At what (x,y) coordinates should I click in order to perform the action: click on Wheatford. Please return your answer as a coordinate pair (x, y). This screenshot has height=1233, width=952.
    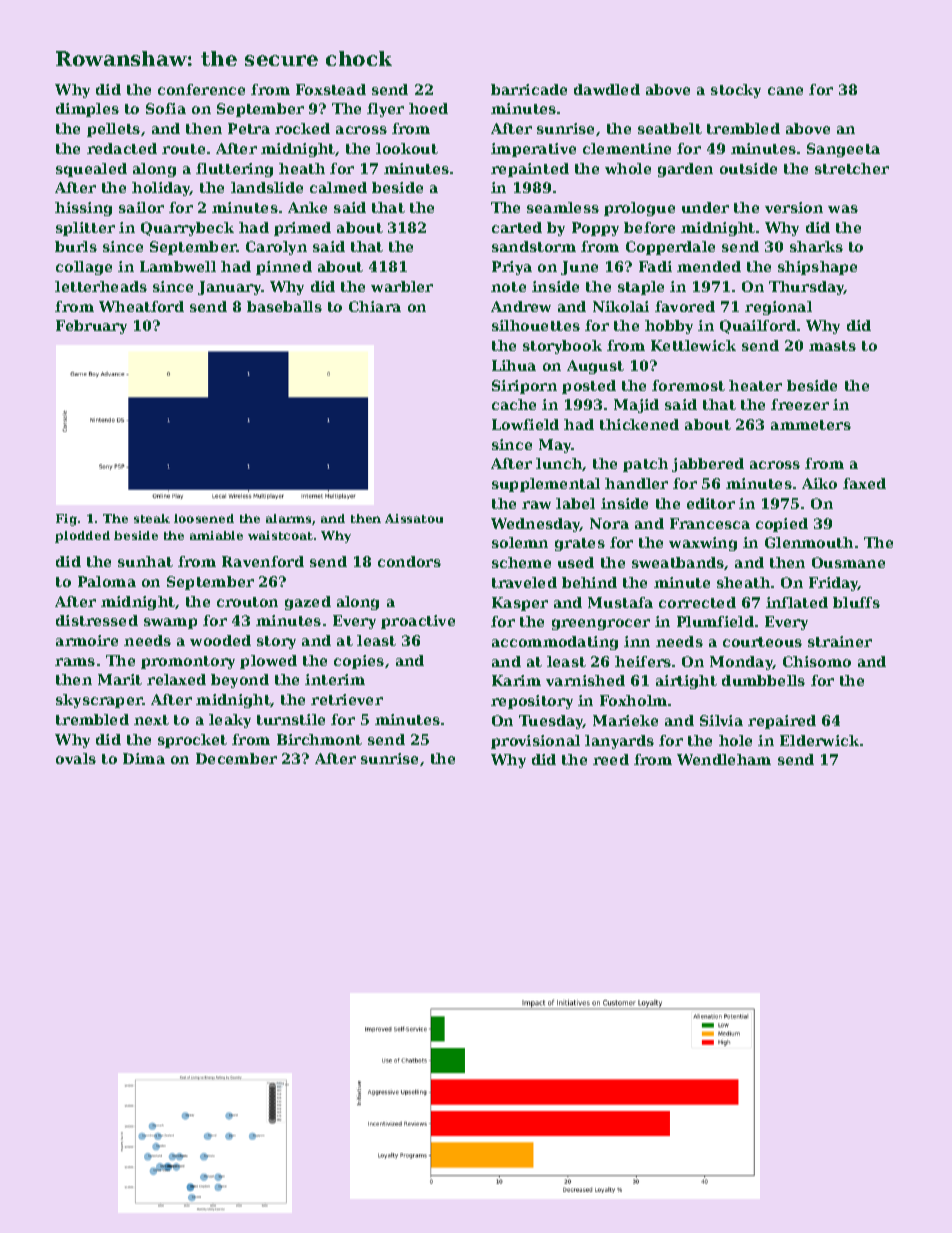
    Looking at the image, I should click on (141, 306).
